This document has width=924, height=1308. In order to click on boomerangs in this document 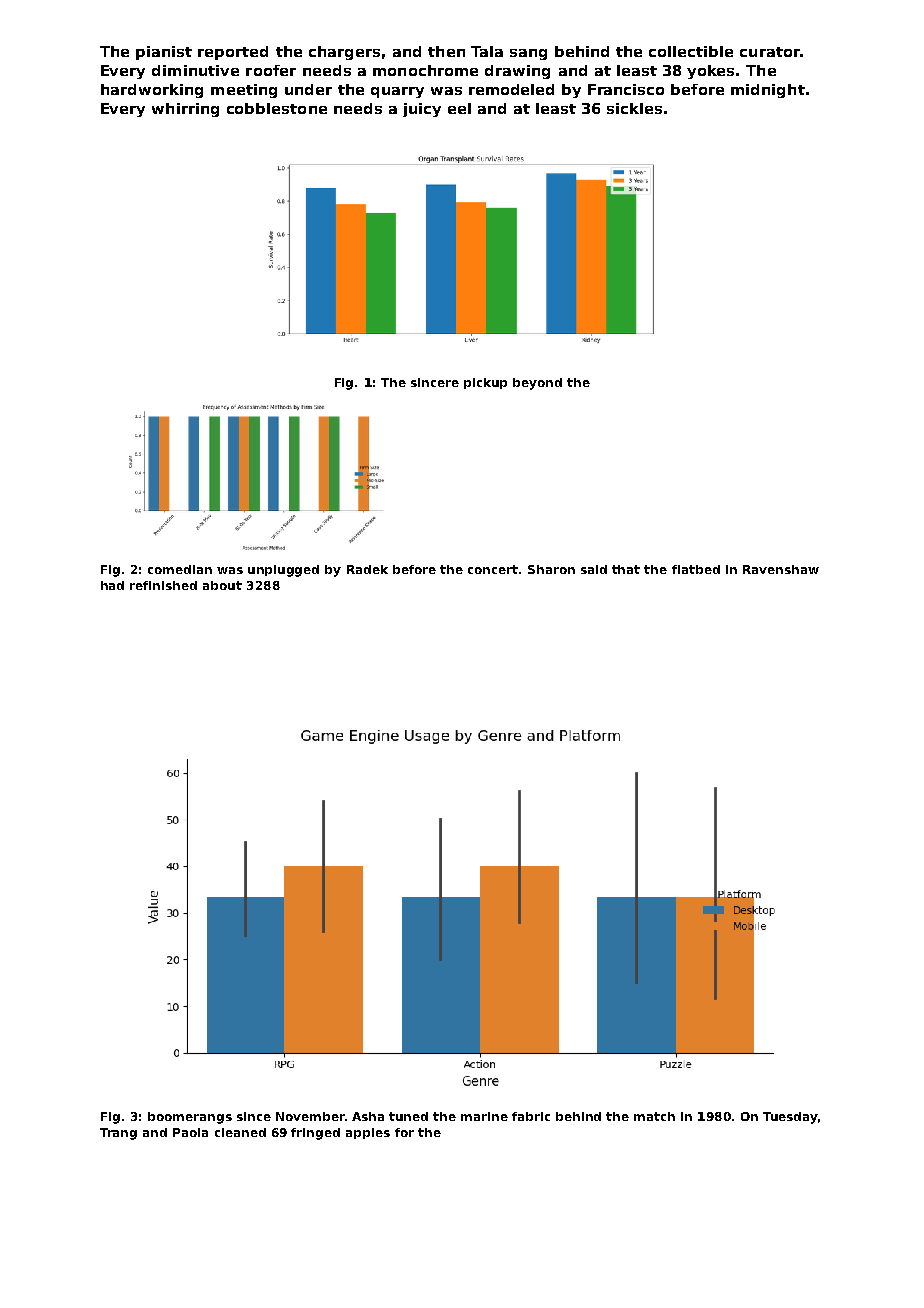, I will do `click(190, 1118)`.
